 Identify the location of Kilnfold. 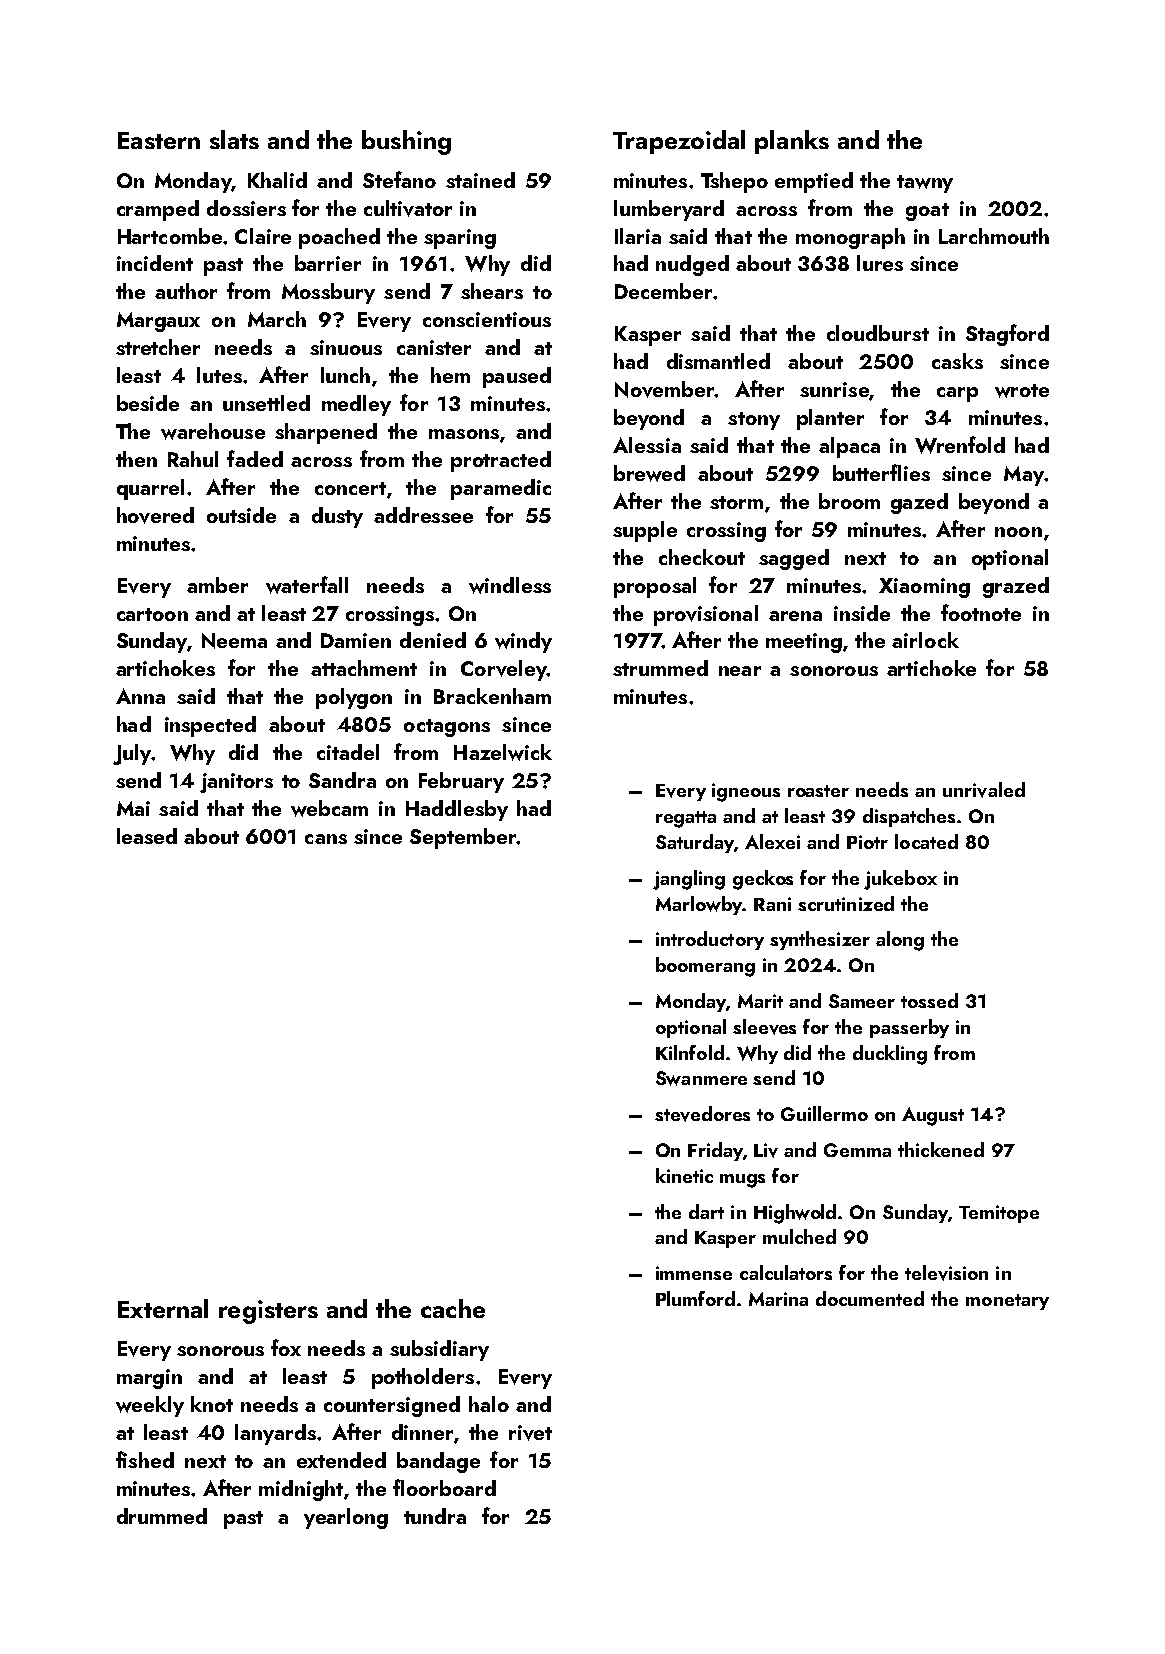
(690, 1052).
